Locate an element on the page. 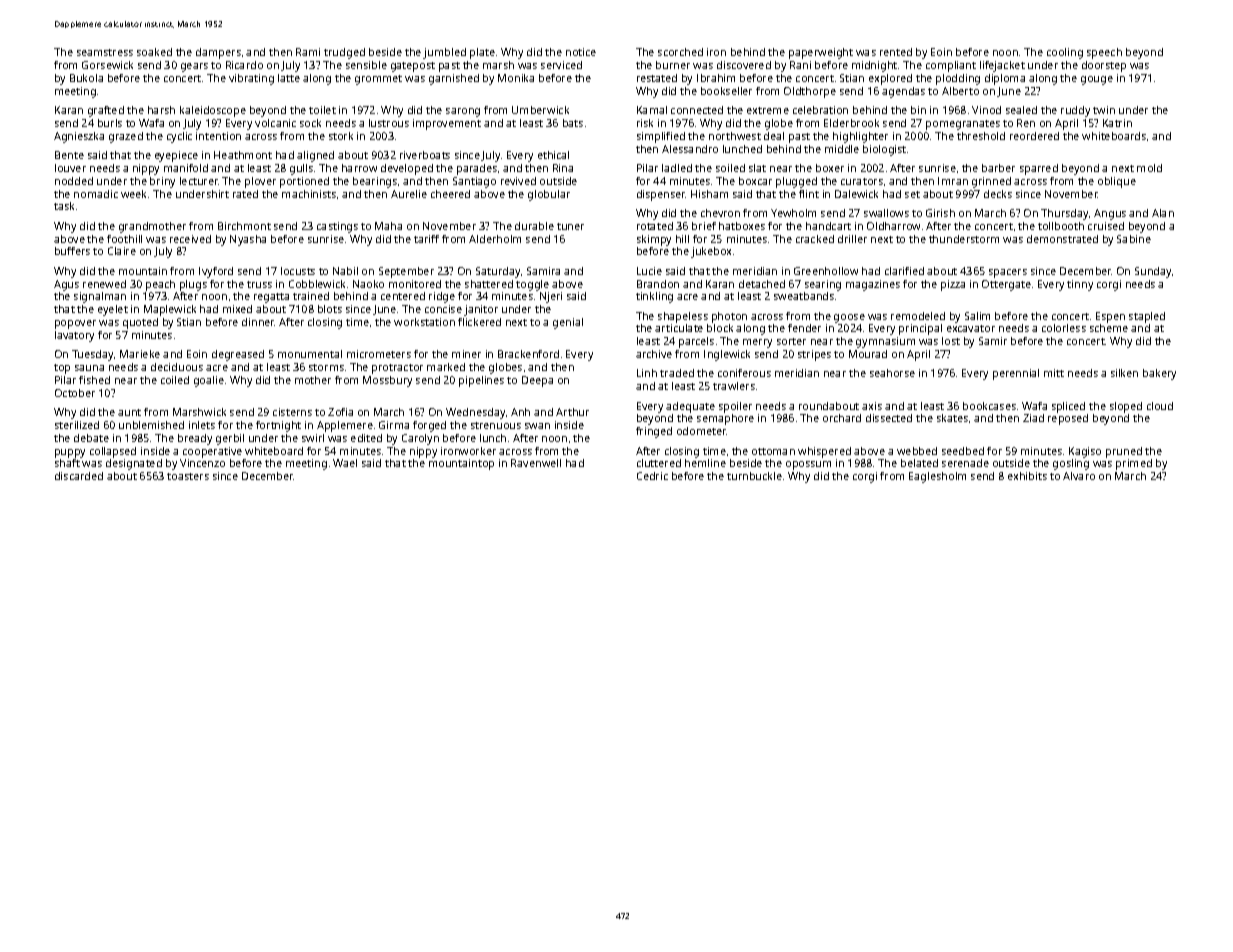 This image has width=1233, height=952. notice is located at coordinates (581, 52).
